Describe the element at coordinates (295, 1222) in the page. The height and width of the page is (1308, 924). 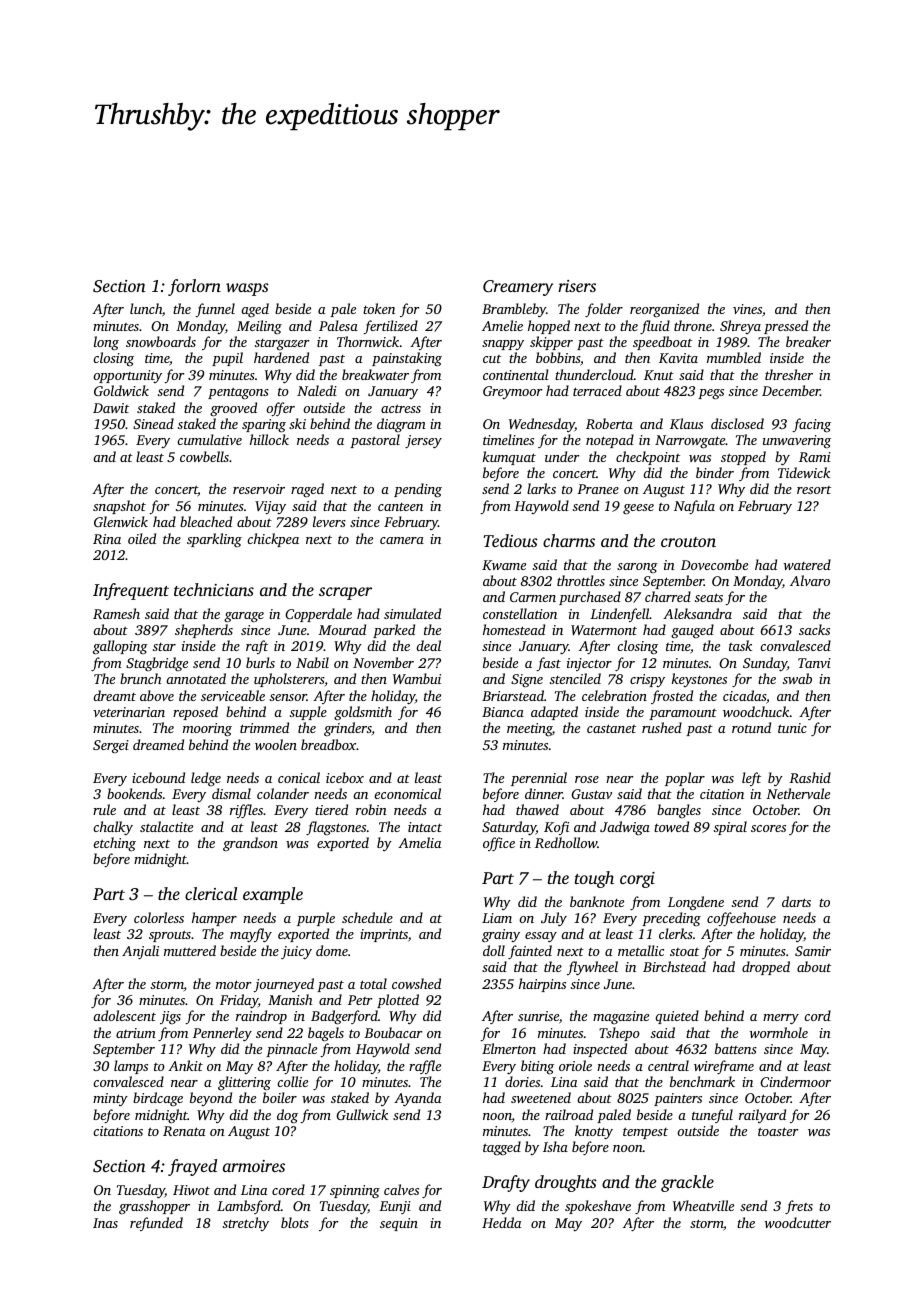
I see `blots` at that location.
